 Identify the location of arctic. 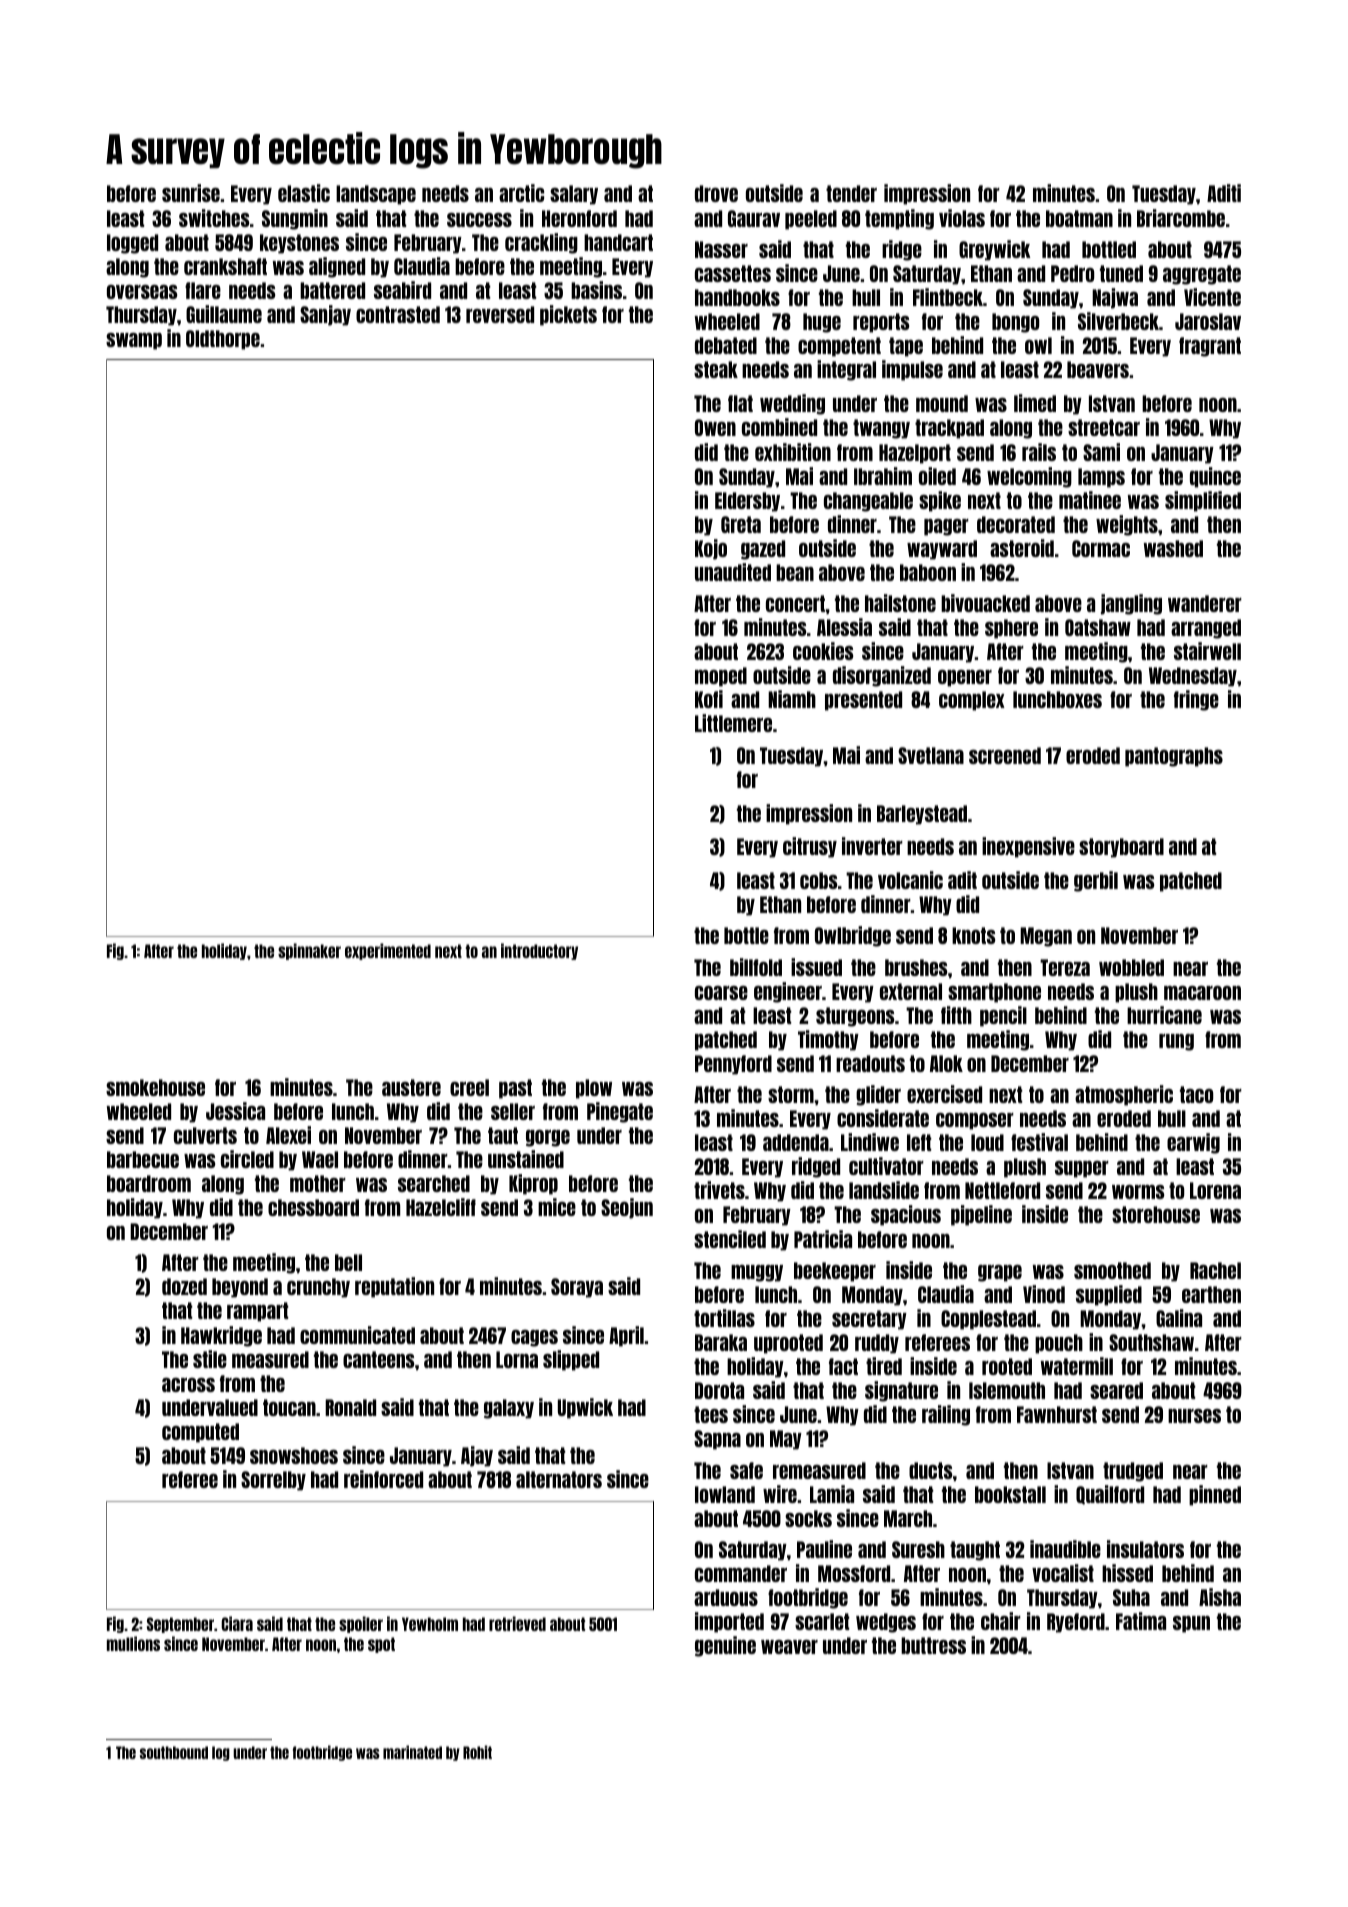
(521, 193).
